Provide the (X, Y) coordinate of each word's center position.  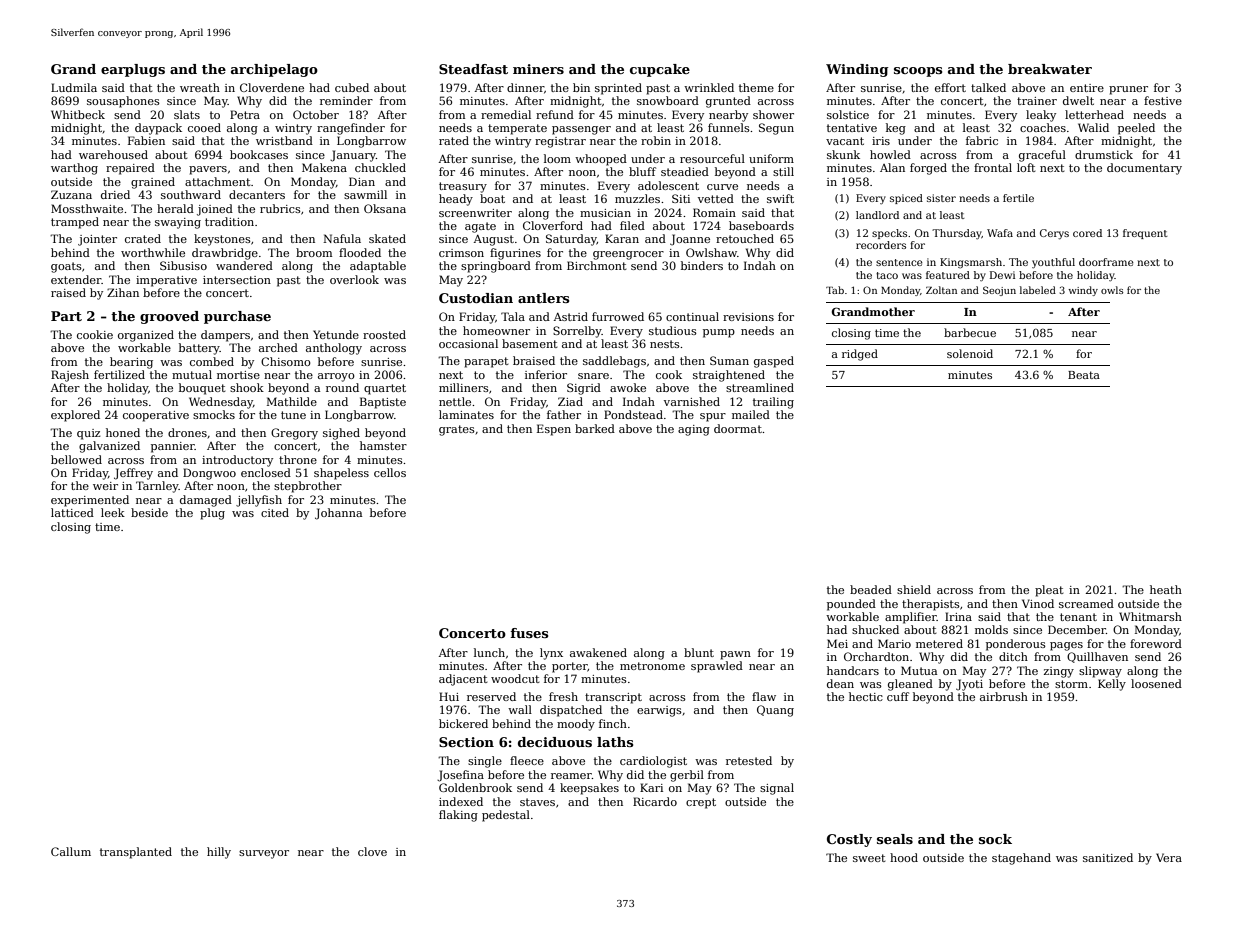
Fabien (146, 140)
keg (896, 129)
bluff (642, 171)
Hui (449, 696)
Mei (837, 643)
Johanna (338, 514)
